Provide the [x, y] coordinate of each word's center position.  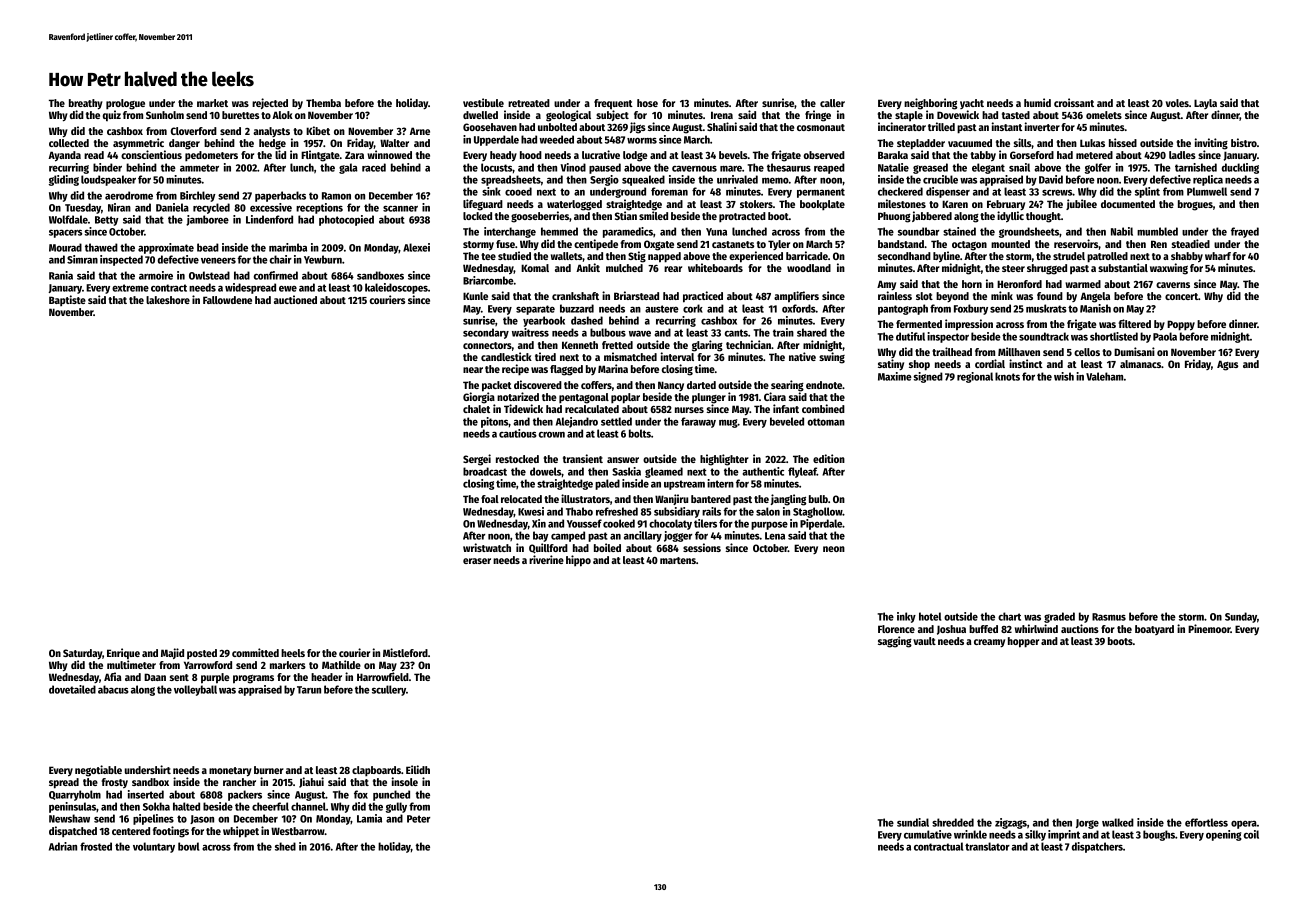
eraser [477, 561]
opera [1244, 825]
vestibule [483, 102]
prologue [125, 104]
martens [678, 560]
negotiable [98, 771]
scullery [389, 690]
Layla [1205, 104]
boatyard [1154, 630]
